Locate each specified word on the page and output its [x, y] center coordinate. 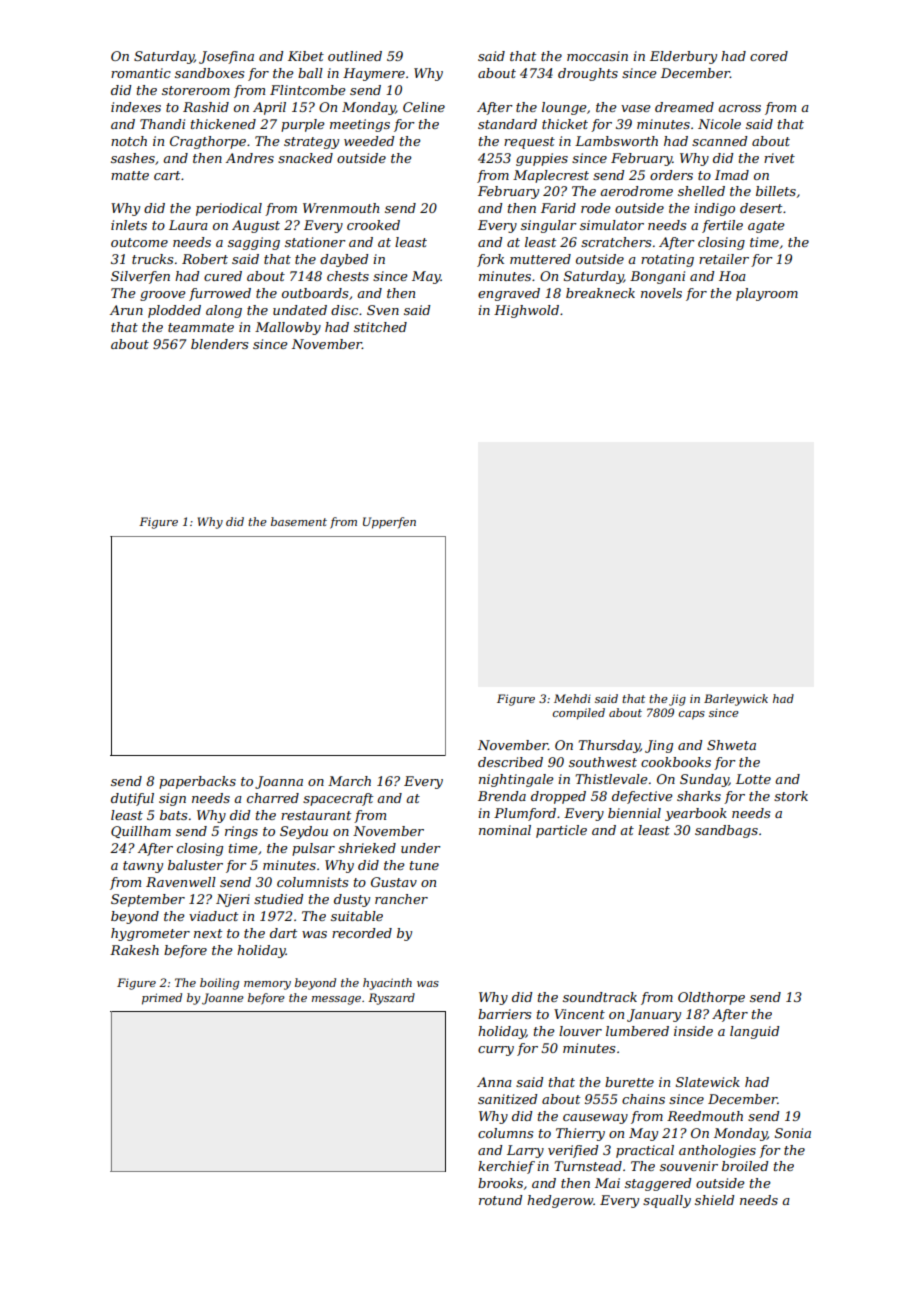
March [349, 781]
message [336, 1000]
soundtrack [600, 997]
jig [677, 700]
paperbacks [197, 782]
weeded [369, 141]
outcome [139, 242]
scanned [719, 141]
